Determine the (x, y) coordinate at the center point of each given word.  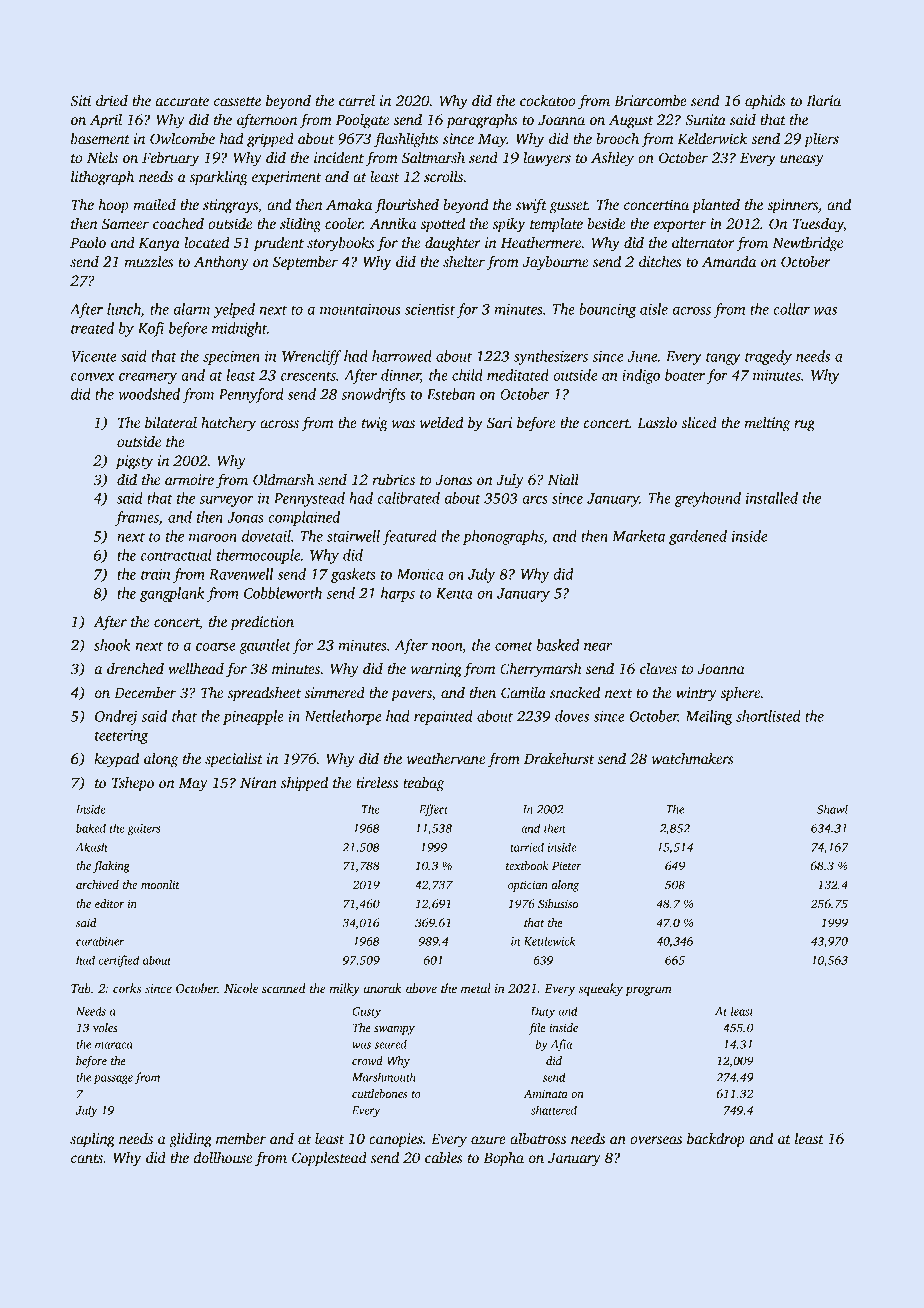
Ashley (612, 159)
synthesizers (551, 357)
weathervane (446, 758)
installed (772, 498)
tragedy (768, 357)
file (537, 1029)
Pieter (567, 865)
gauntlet (265, 646)
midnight (239, 329)
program (648, 991)
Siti (80, 100)
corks (127, 988)
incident (339, 157)
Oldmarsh (283, 479)
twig (375, 424)
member (241, 1138)
